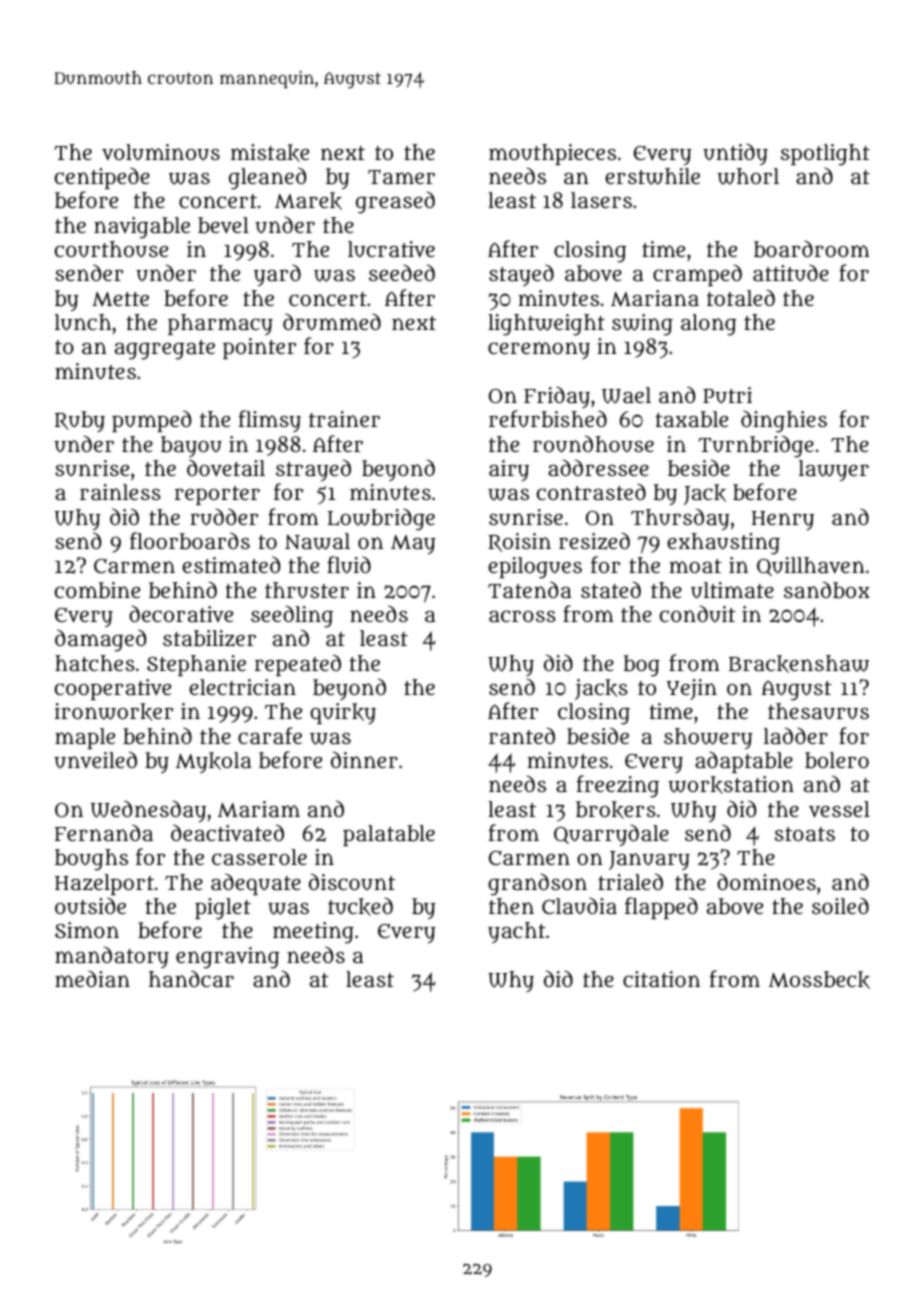  What do you see at coordinates (395, 202) in the screenshot?
I see `greased` at bounding box center [395, 202].
